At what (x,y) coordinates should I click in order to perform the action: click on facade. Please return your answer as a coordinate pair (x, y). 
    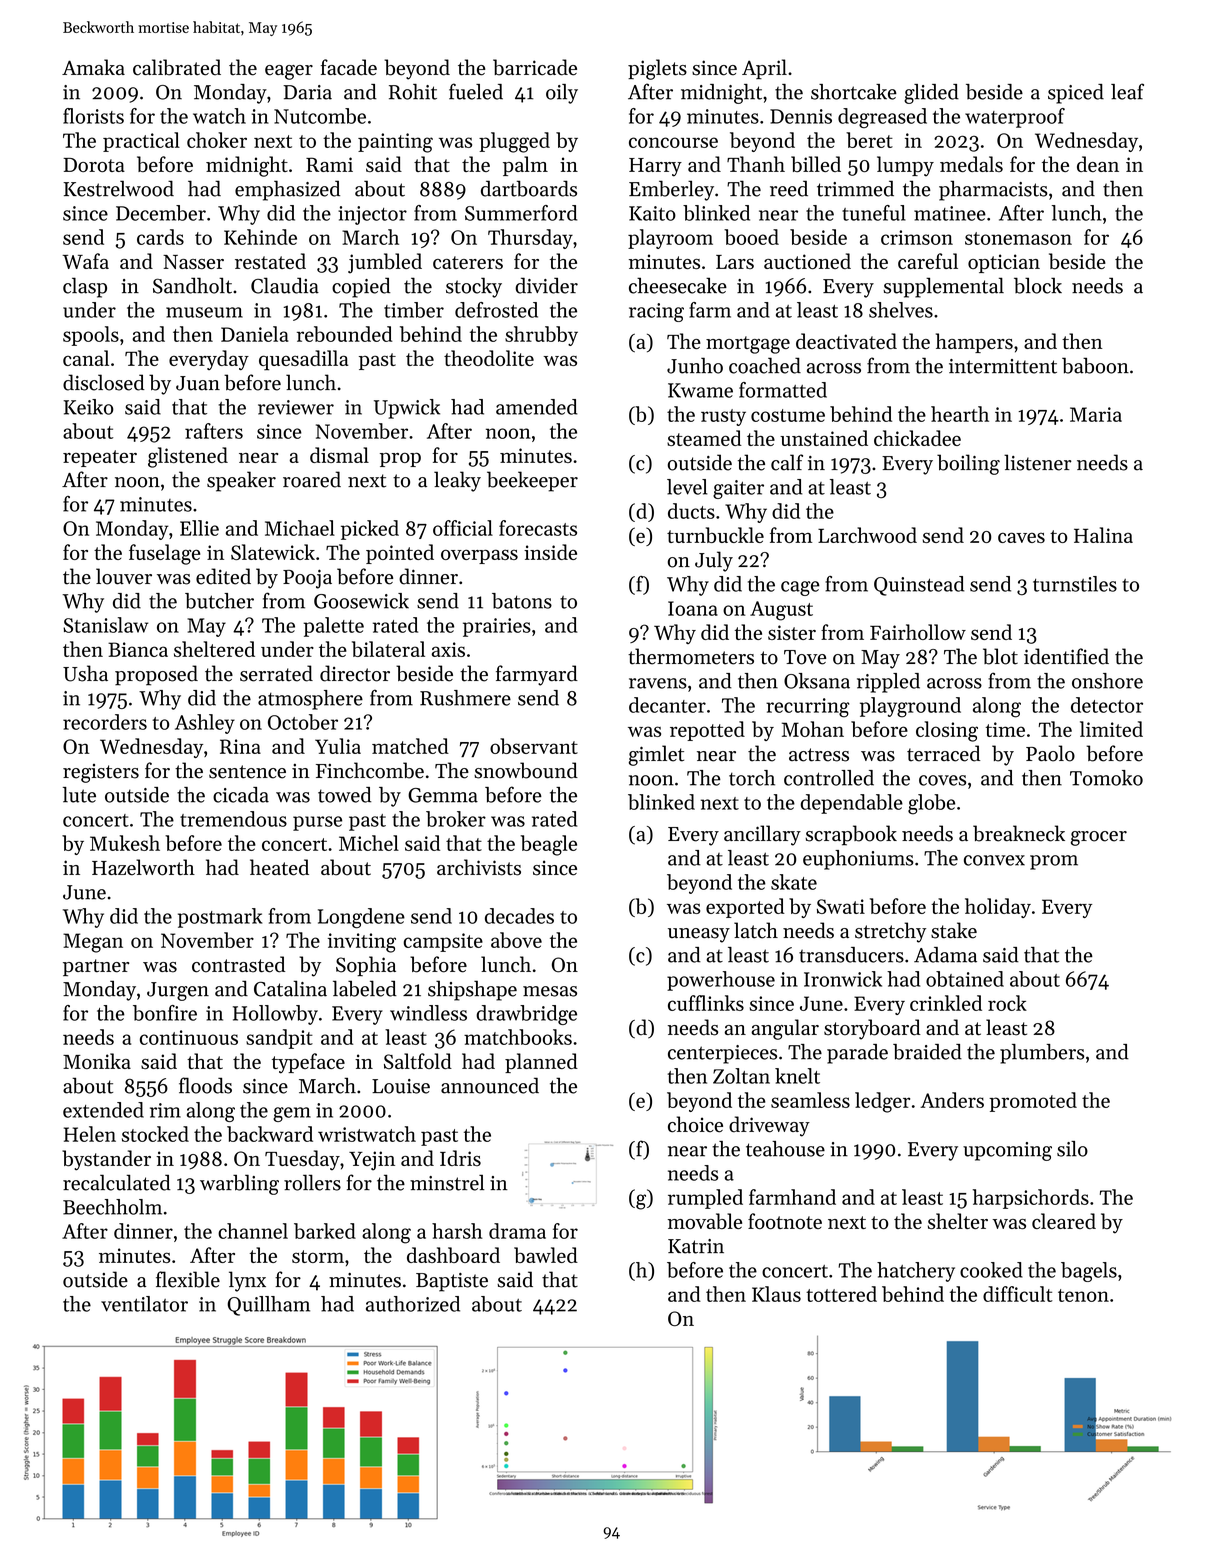
    Looking at the image, I should click on (349, 67).
